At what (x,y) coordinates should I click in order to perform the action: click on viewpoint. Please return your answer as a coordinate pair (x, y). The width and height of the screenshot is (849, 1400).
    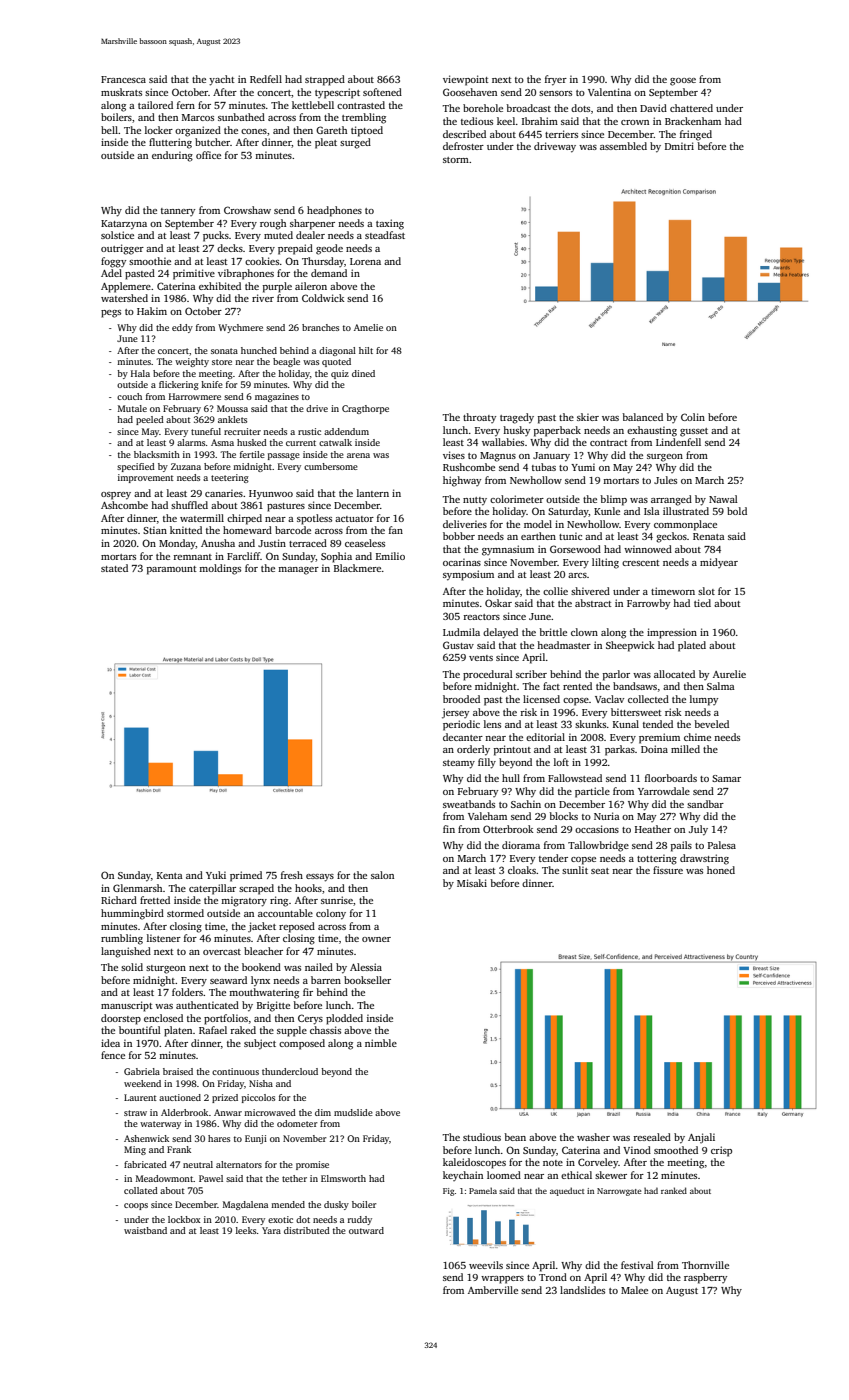
    Looking at the image, I should click on (466, 80).
